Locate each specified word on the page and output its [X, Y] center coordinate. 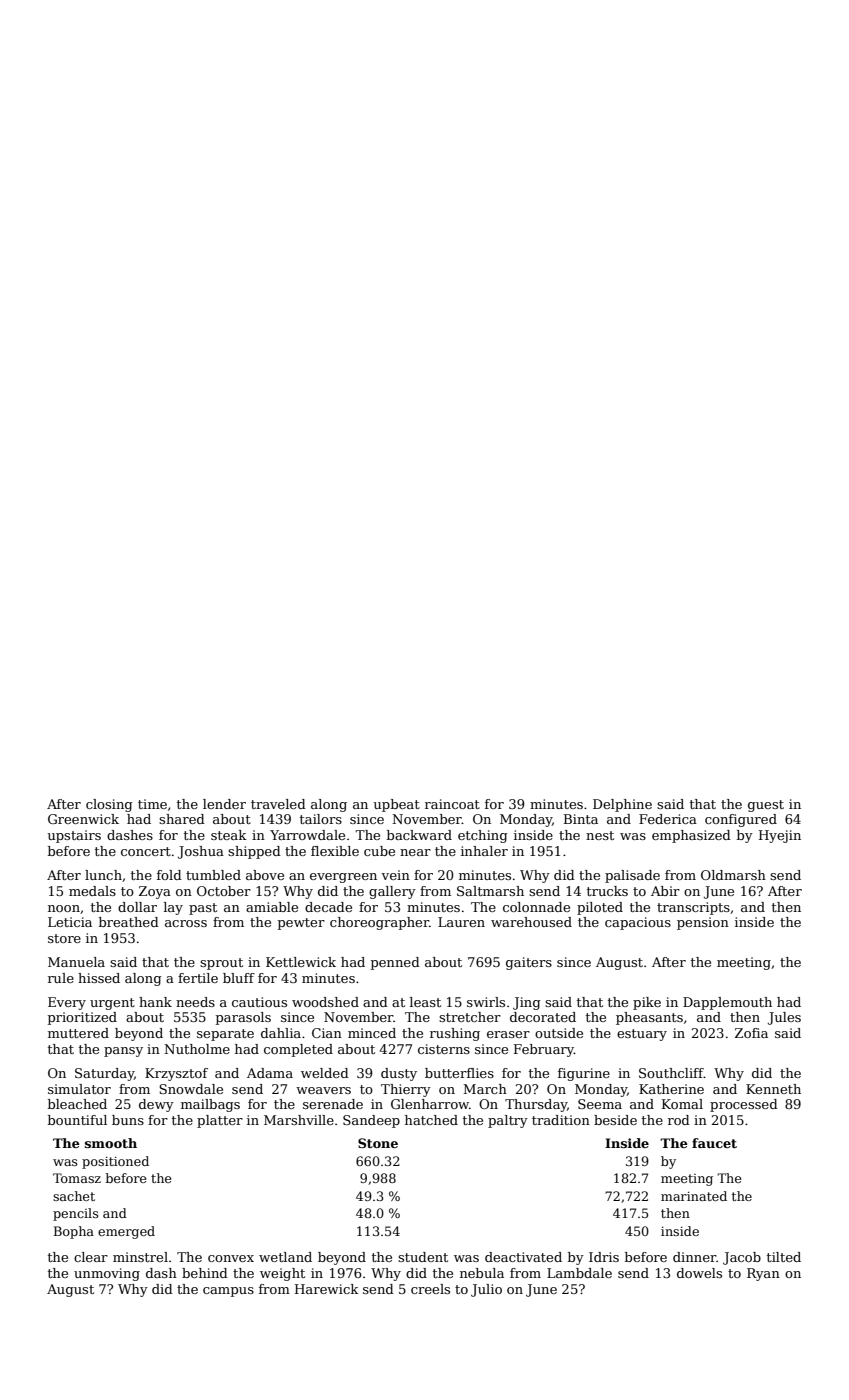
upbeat [397, 805]
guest [766, 806]
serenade [333, 1104]
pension [703, 923]
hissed [99, 978]
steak [229, 835]
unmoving [107, 1274]
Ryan [763, 1274]
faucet [714, 1143]
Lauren [461, 922]
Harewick [327, 1289]
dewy [156, 1105]
